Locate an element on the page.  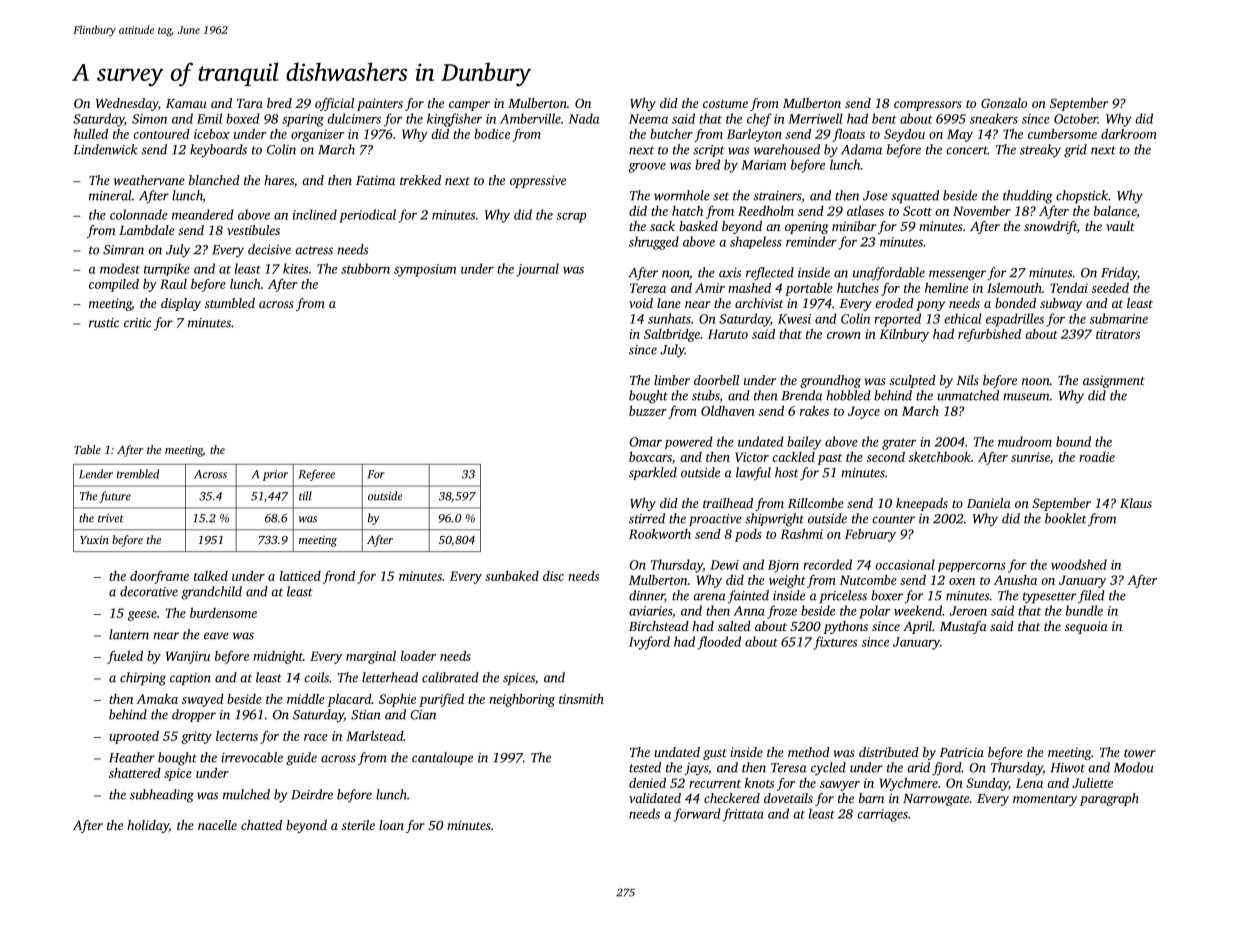
lane is located at coordinates (669, 303).
